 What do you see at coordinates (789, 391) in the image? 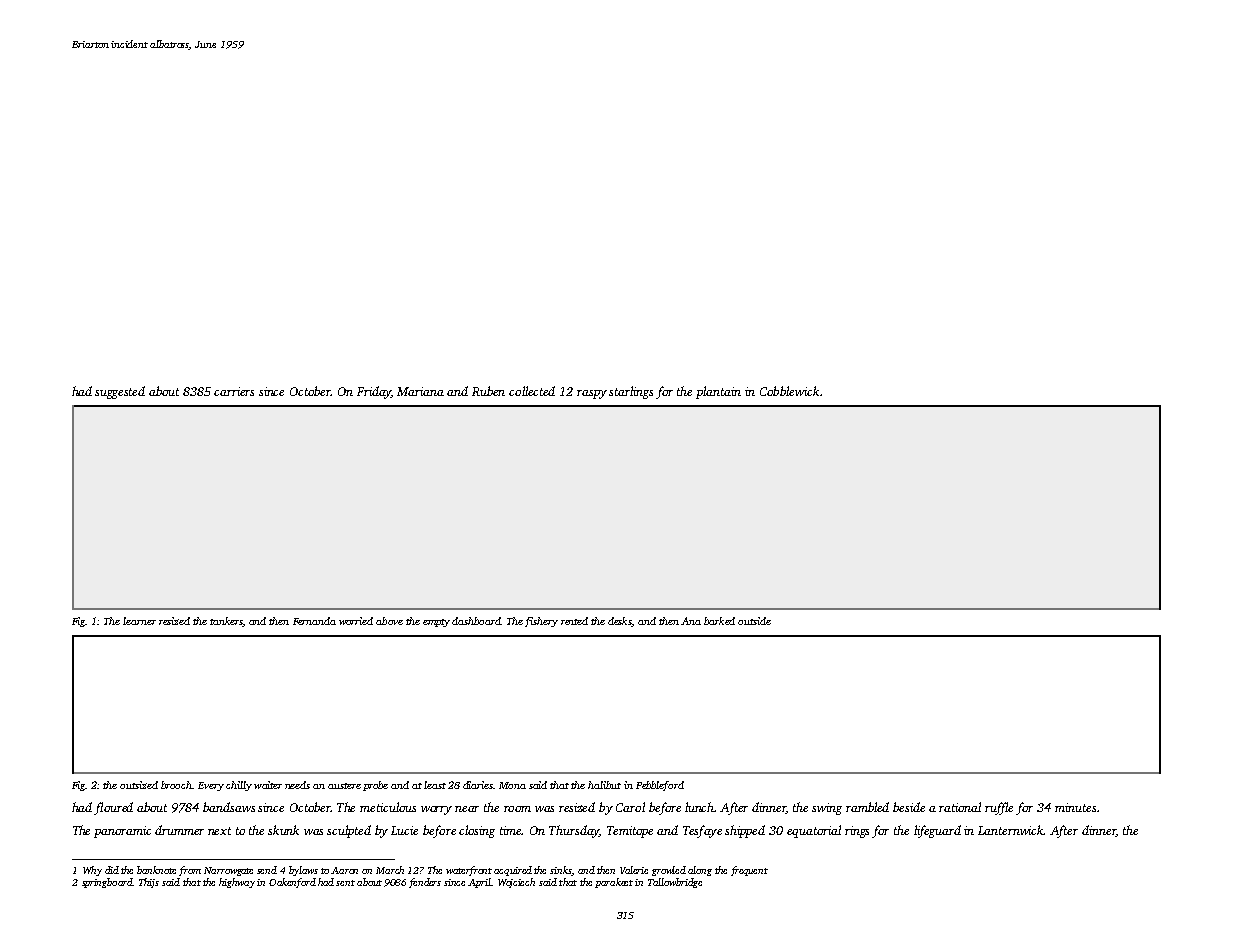
I see `Cobblewick` at bounding box center [789, 391].
